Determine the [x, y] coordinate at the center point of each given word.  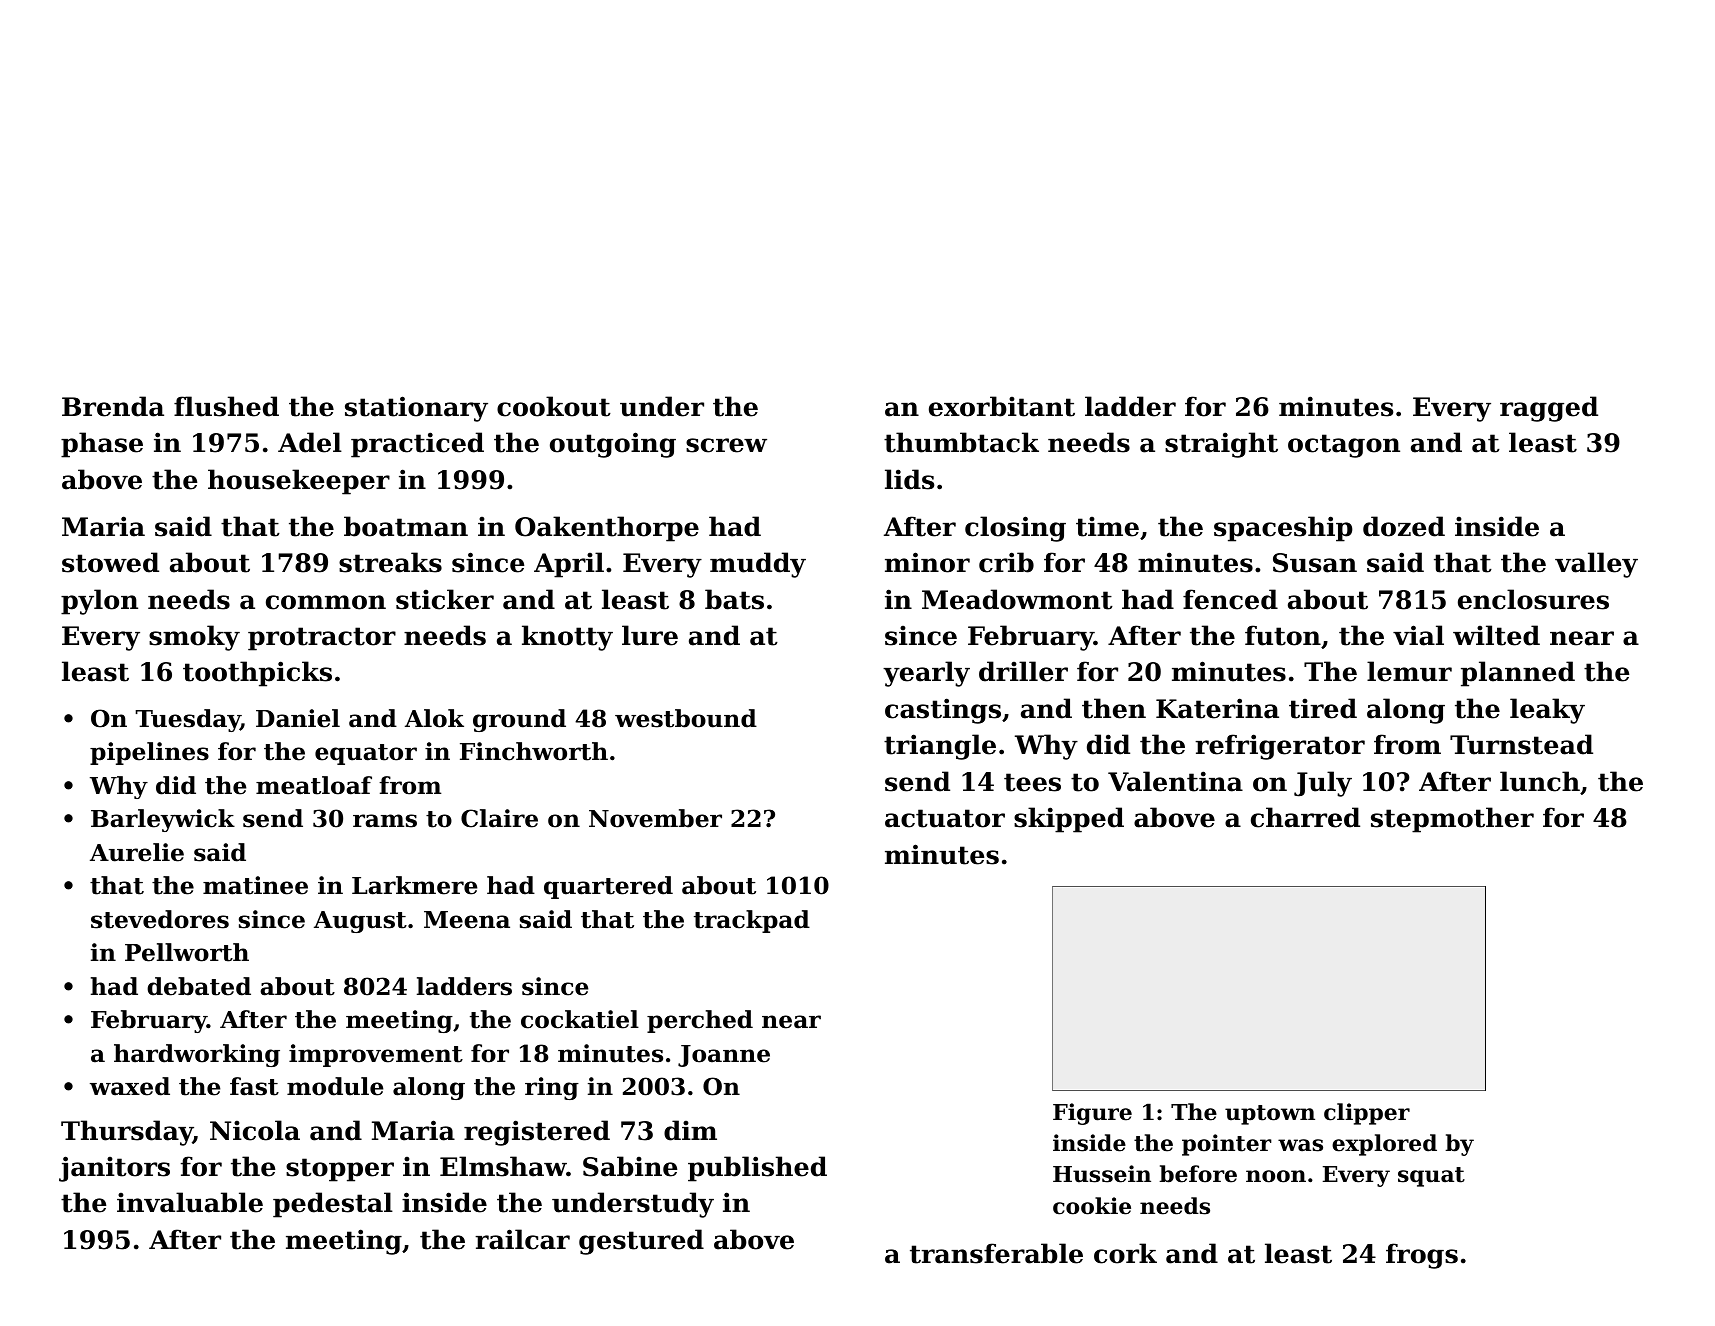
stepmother [1452, 820]
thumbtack [961, 442]
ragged [1549, 409]
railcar [522, 1239]
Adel [310, 442]
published [757, 1169]
